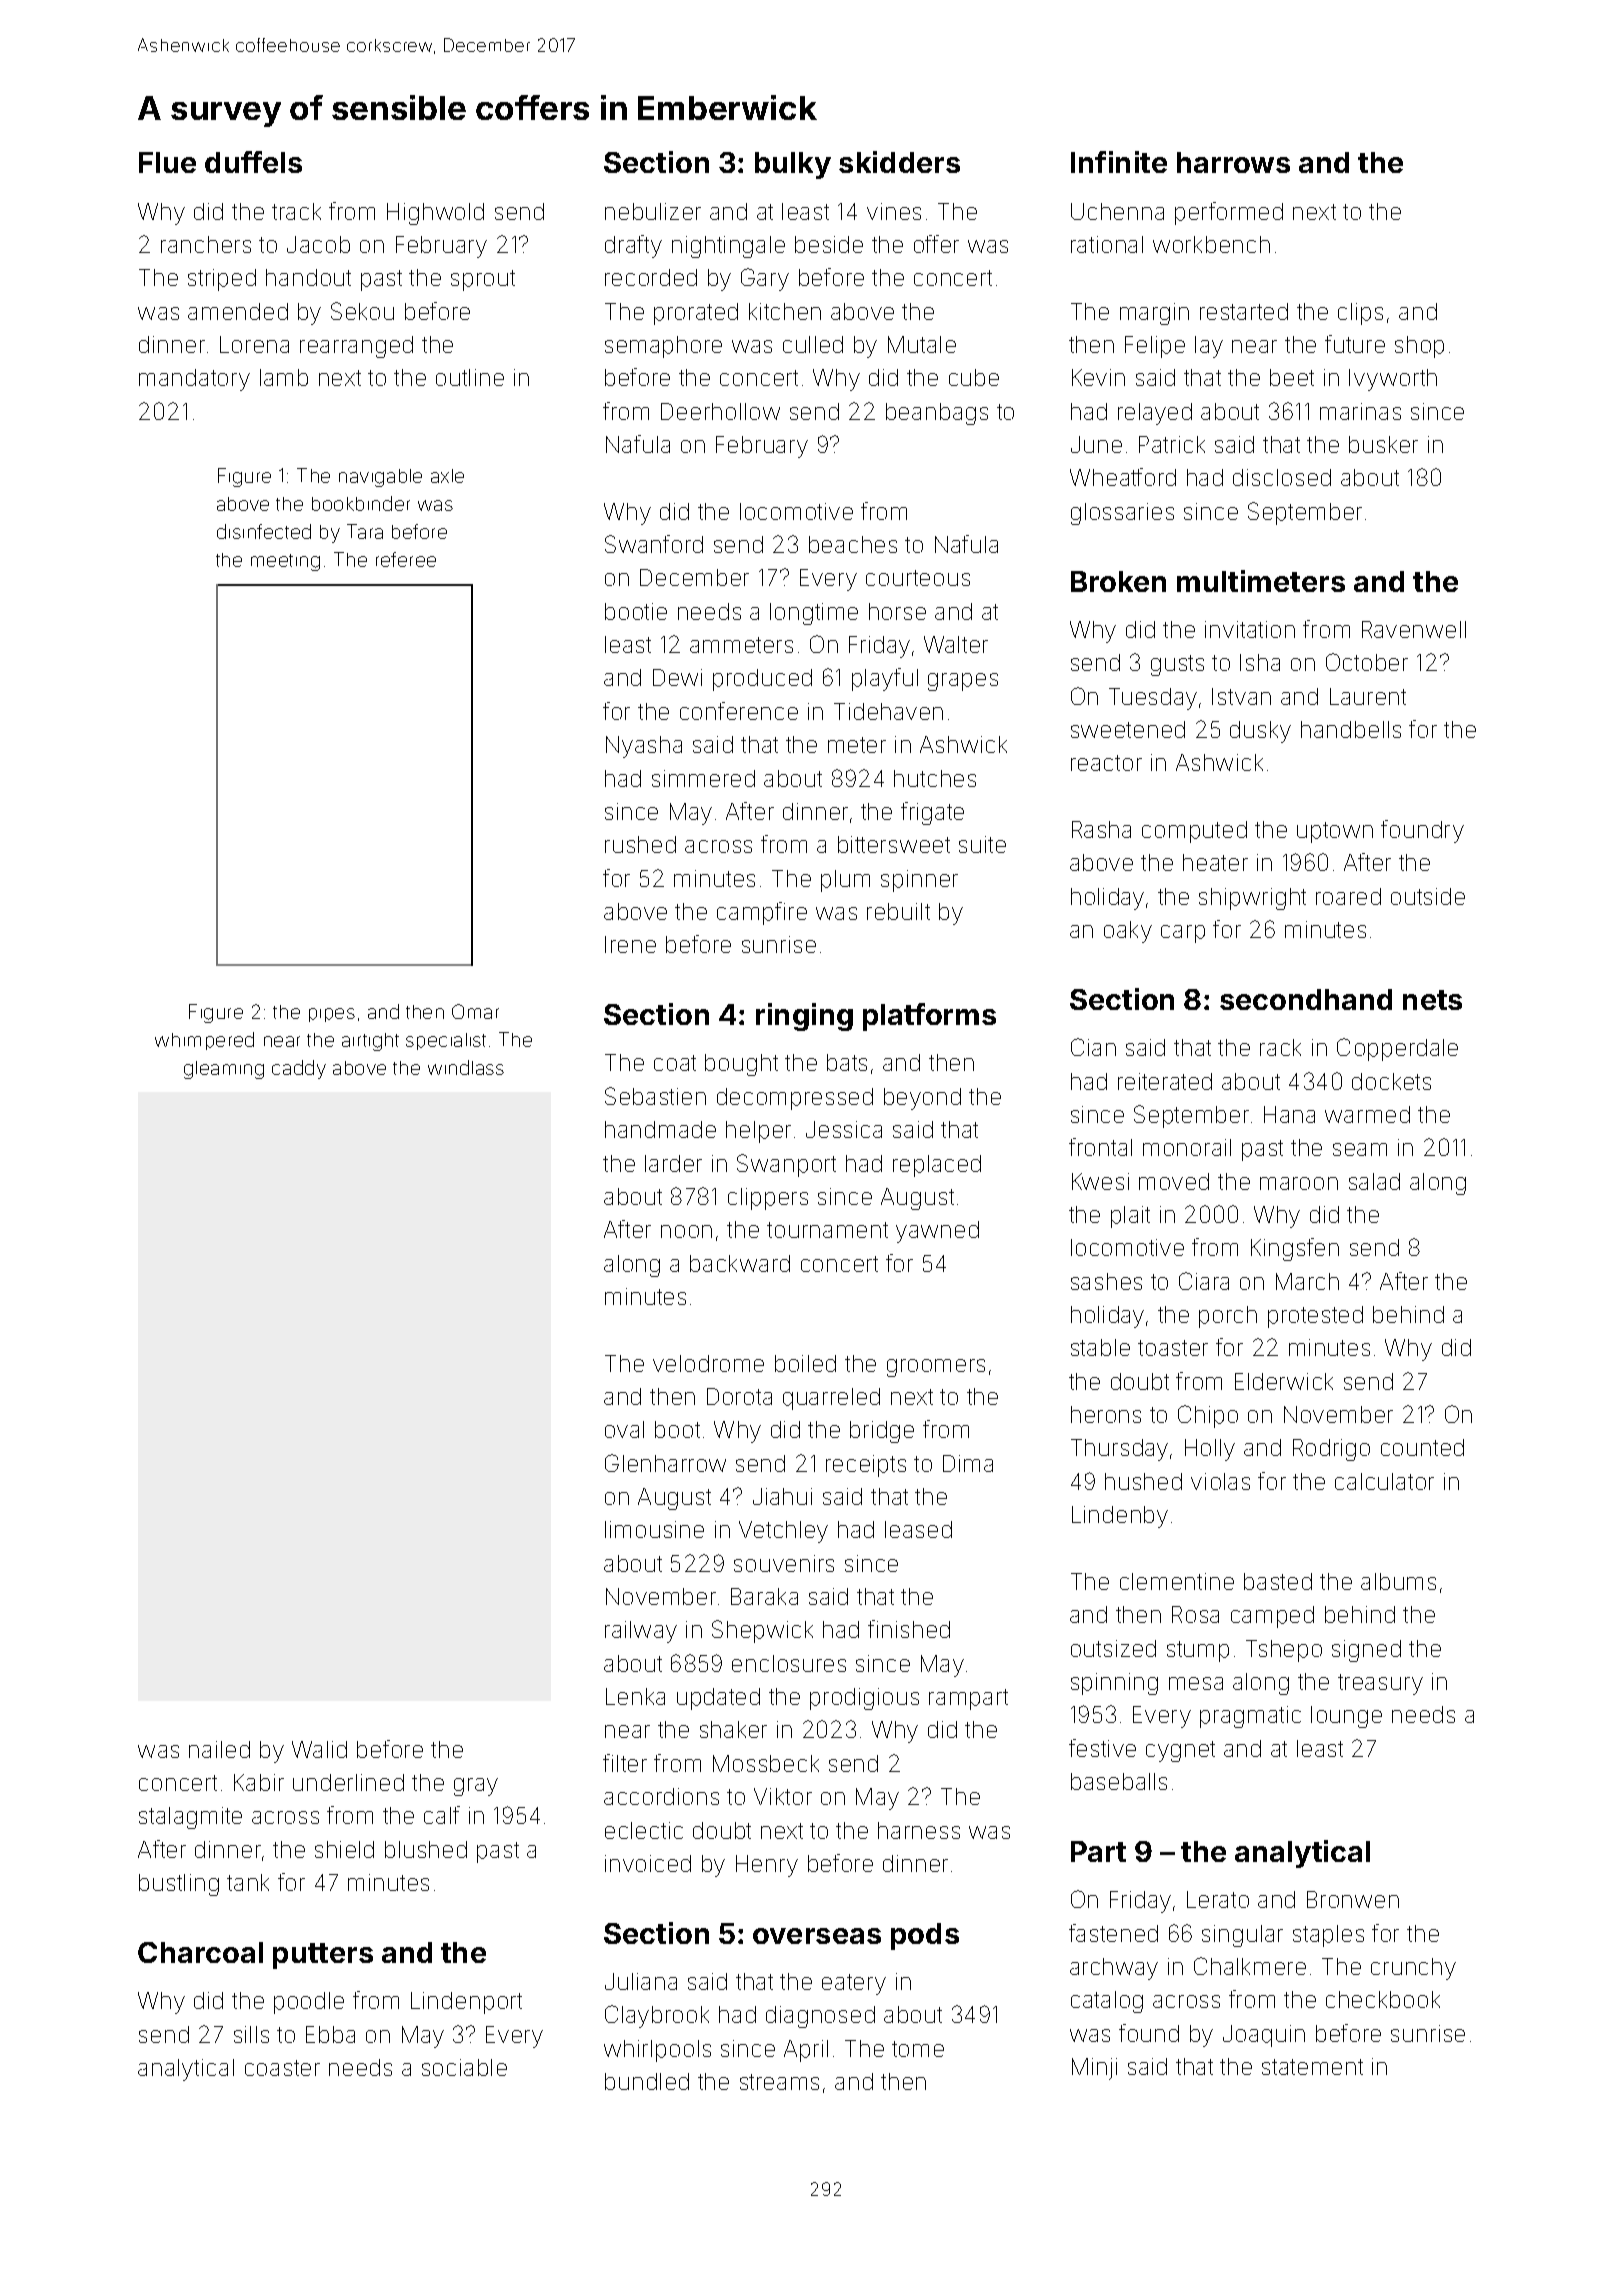 The image size is (1620, 2292). I want to click on windlass, so click(466, 1067).
